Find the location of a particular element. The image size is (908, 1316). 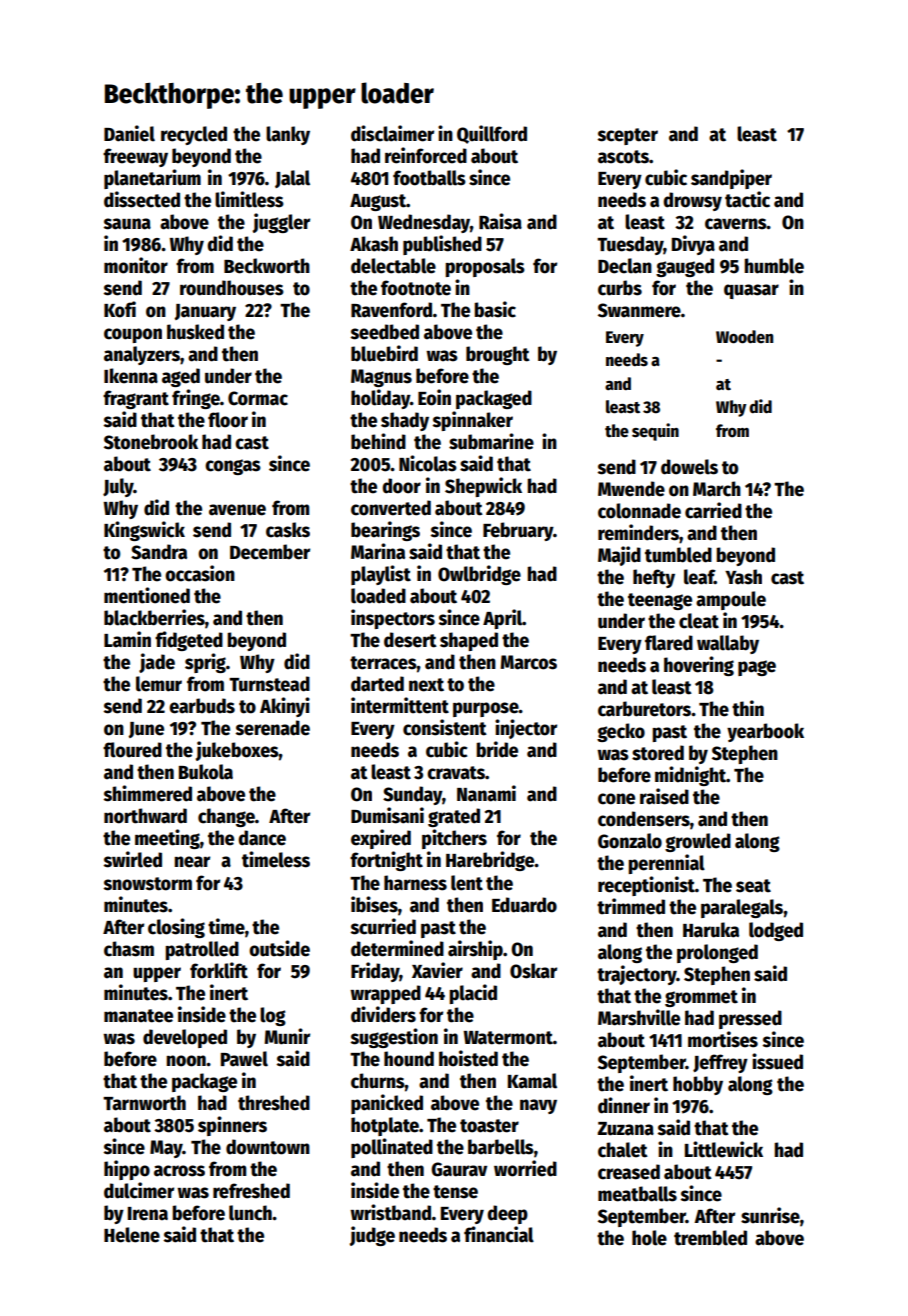

refreshed is located at coordinates (251, 1191).
